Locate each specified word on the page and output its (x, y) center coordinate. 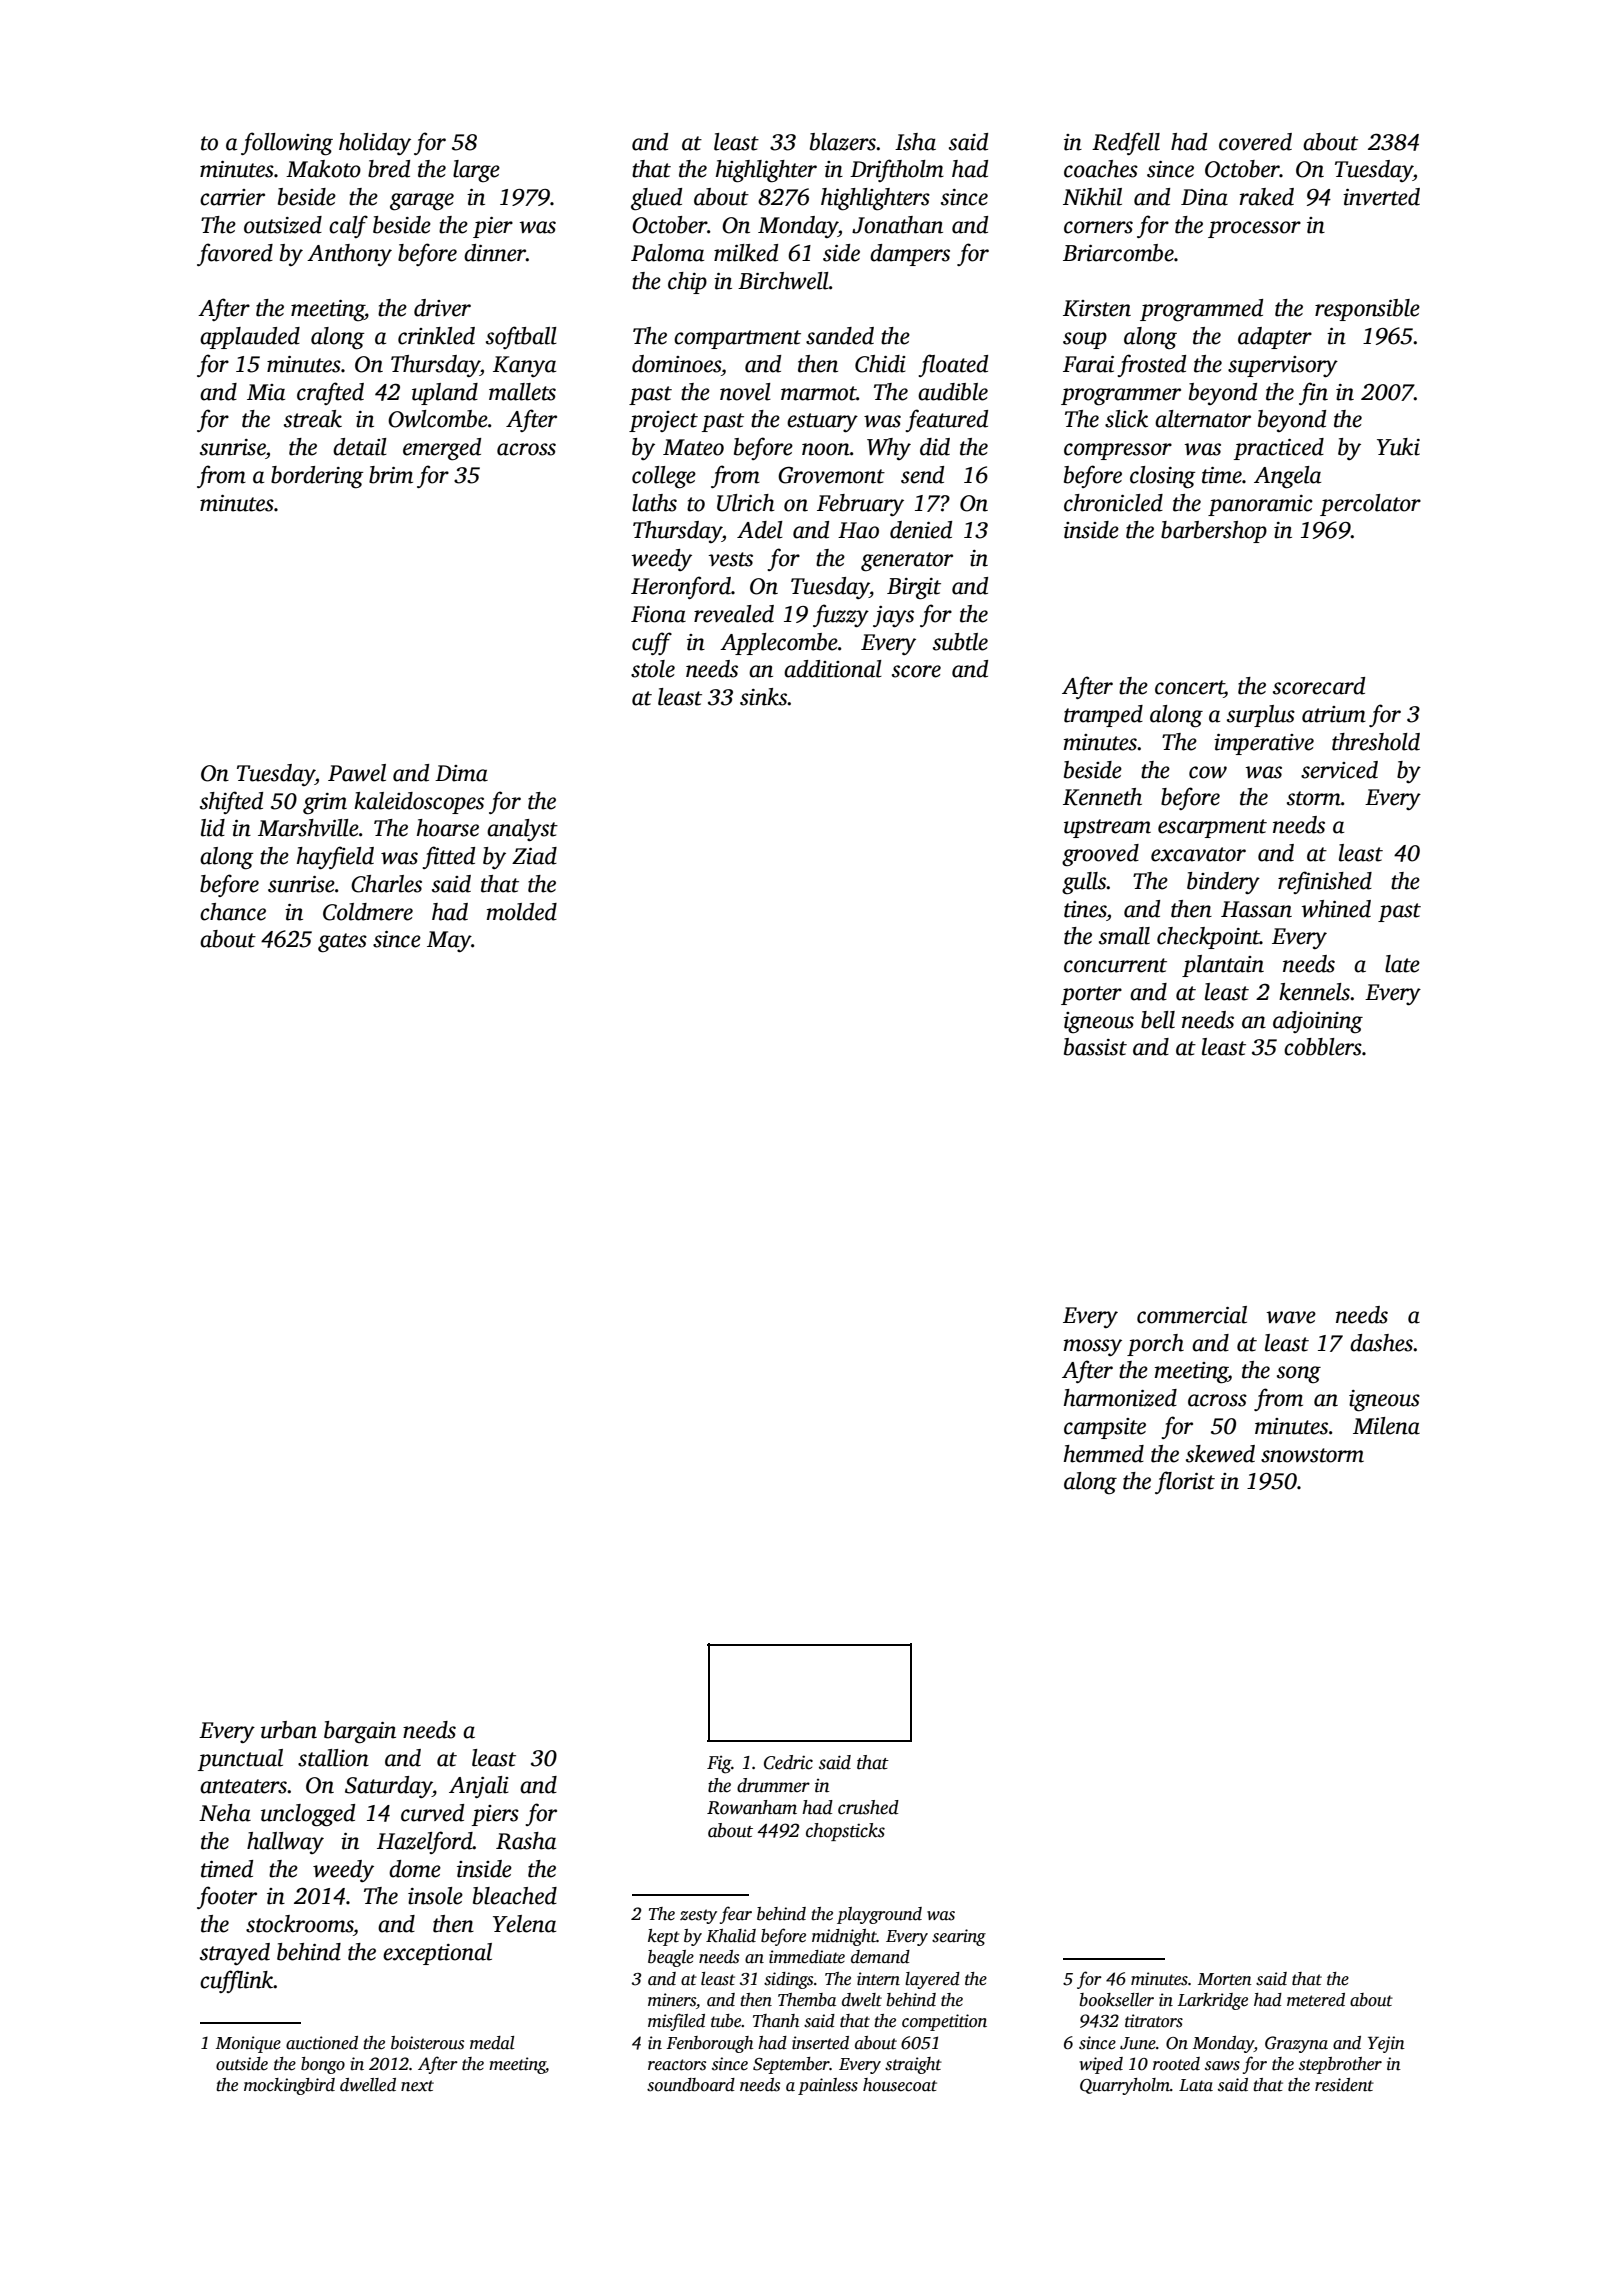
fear (736, 1915)
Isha (915, 142)
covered (1255, 142)
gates (342, 943)
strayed (235, 1954)
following (287, 144)
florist (1185, 1482)
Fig (719, 1765)
